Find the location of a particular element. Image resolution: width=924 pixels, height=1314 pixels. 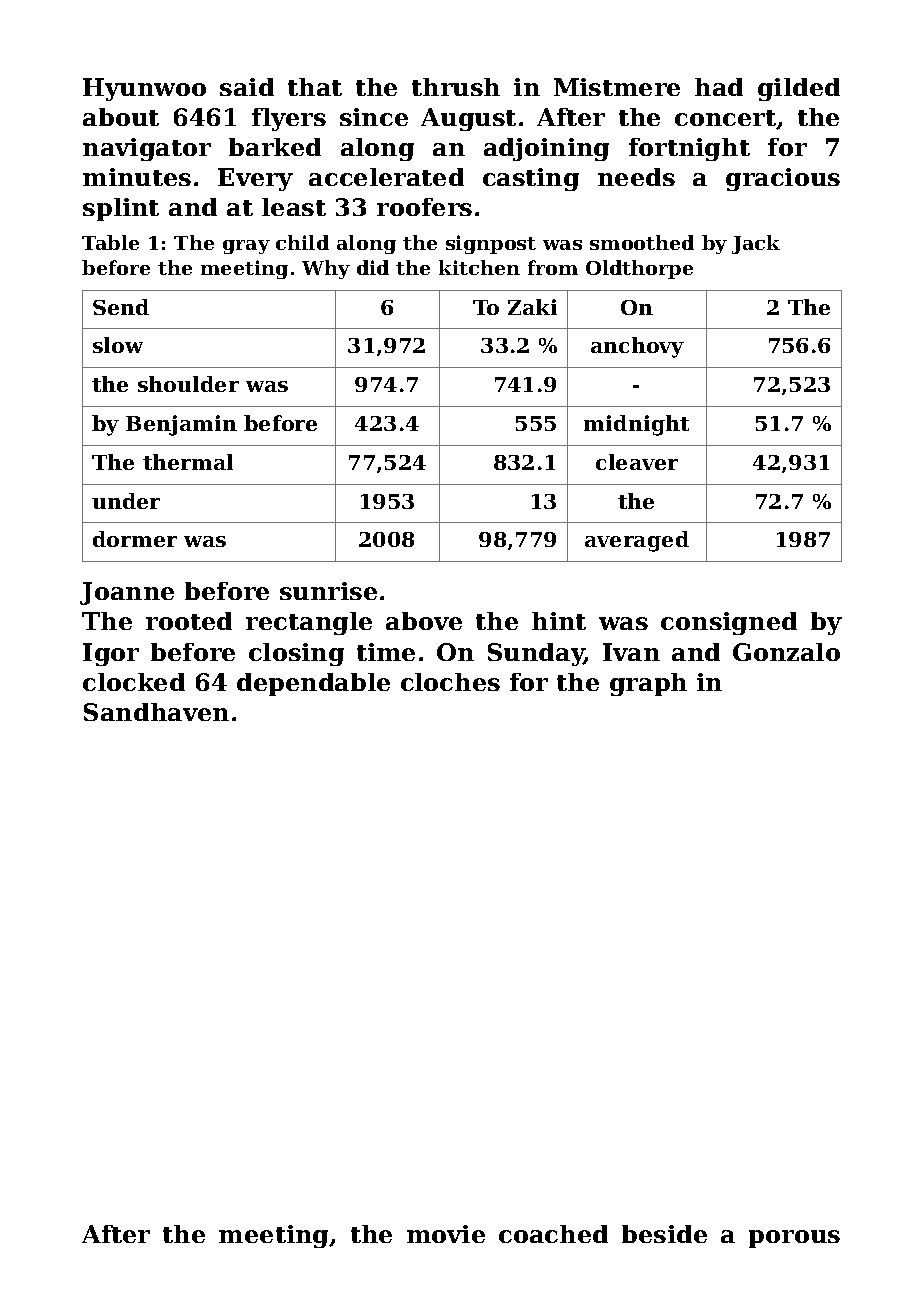

movie is located at coordinates (446, 1234).
